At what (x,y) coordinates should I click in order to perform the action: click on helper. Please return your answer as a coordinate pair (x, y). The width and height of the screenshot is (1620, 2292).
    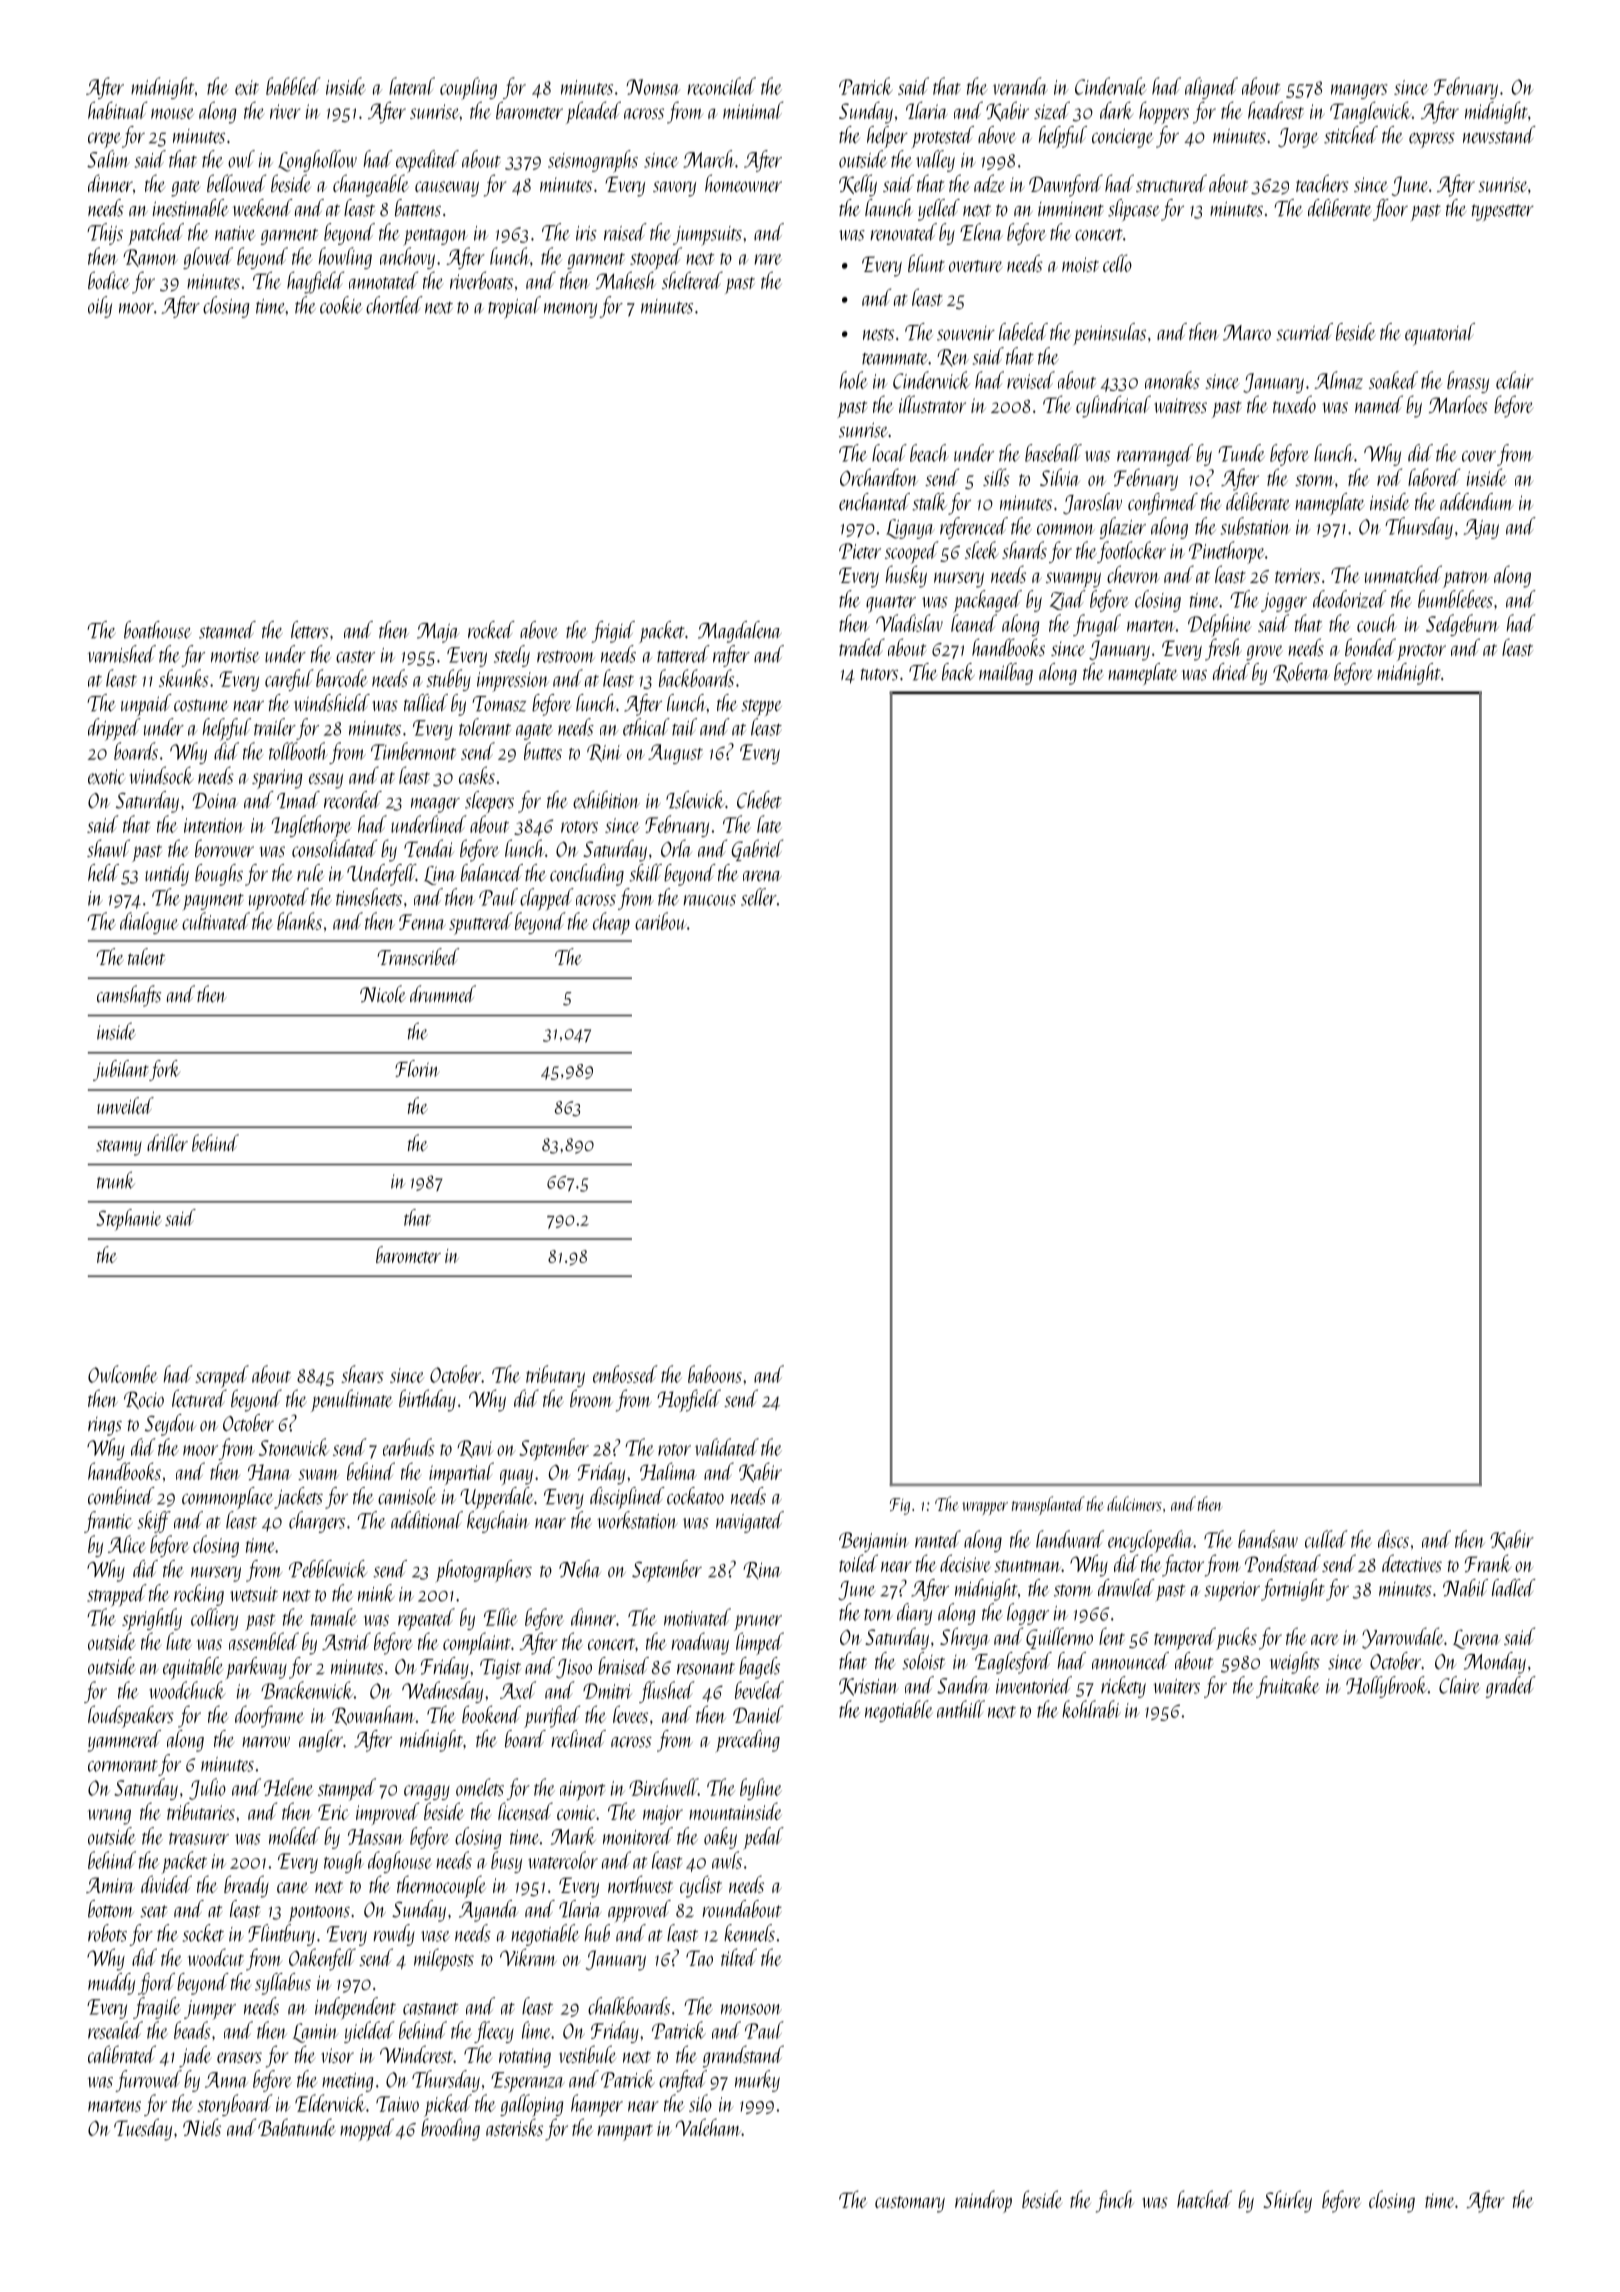
    Looking at the image, I should click on (887, 137).
